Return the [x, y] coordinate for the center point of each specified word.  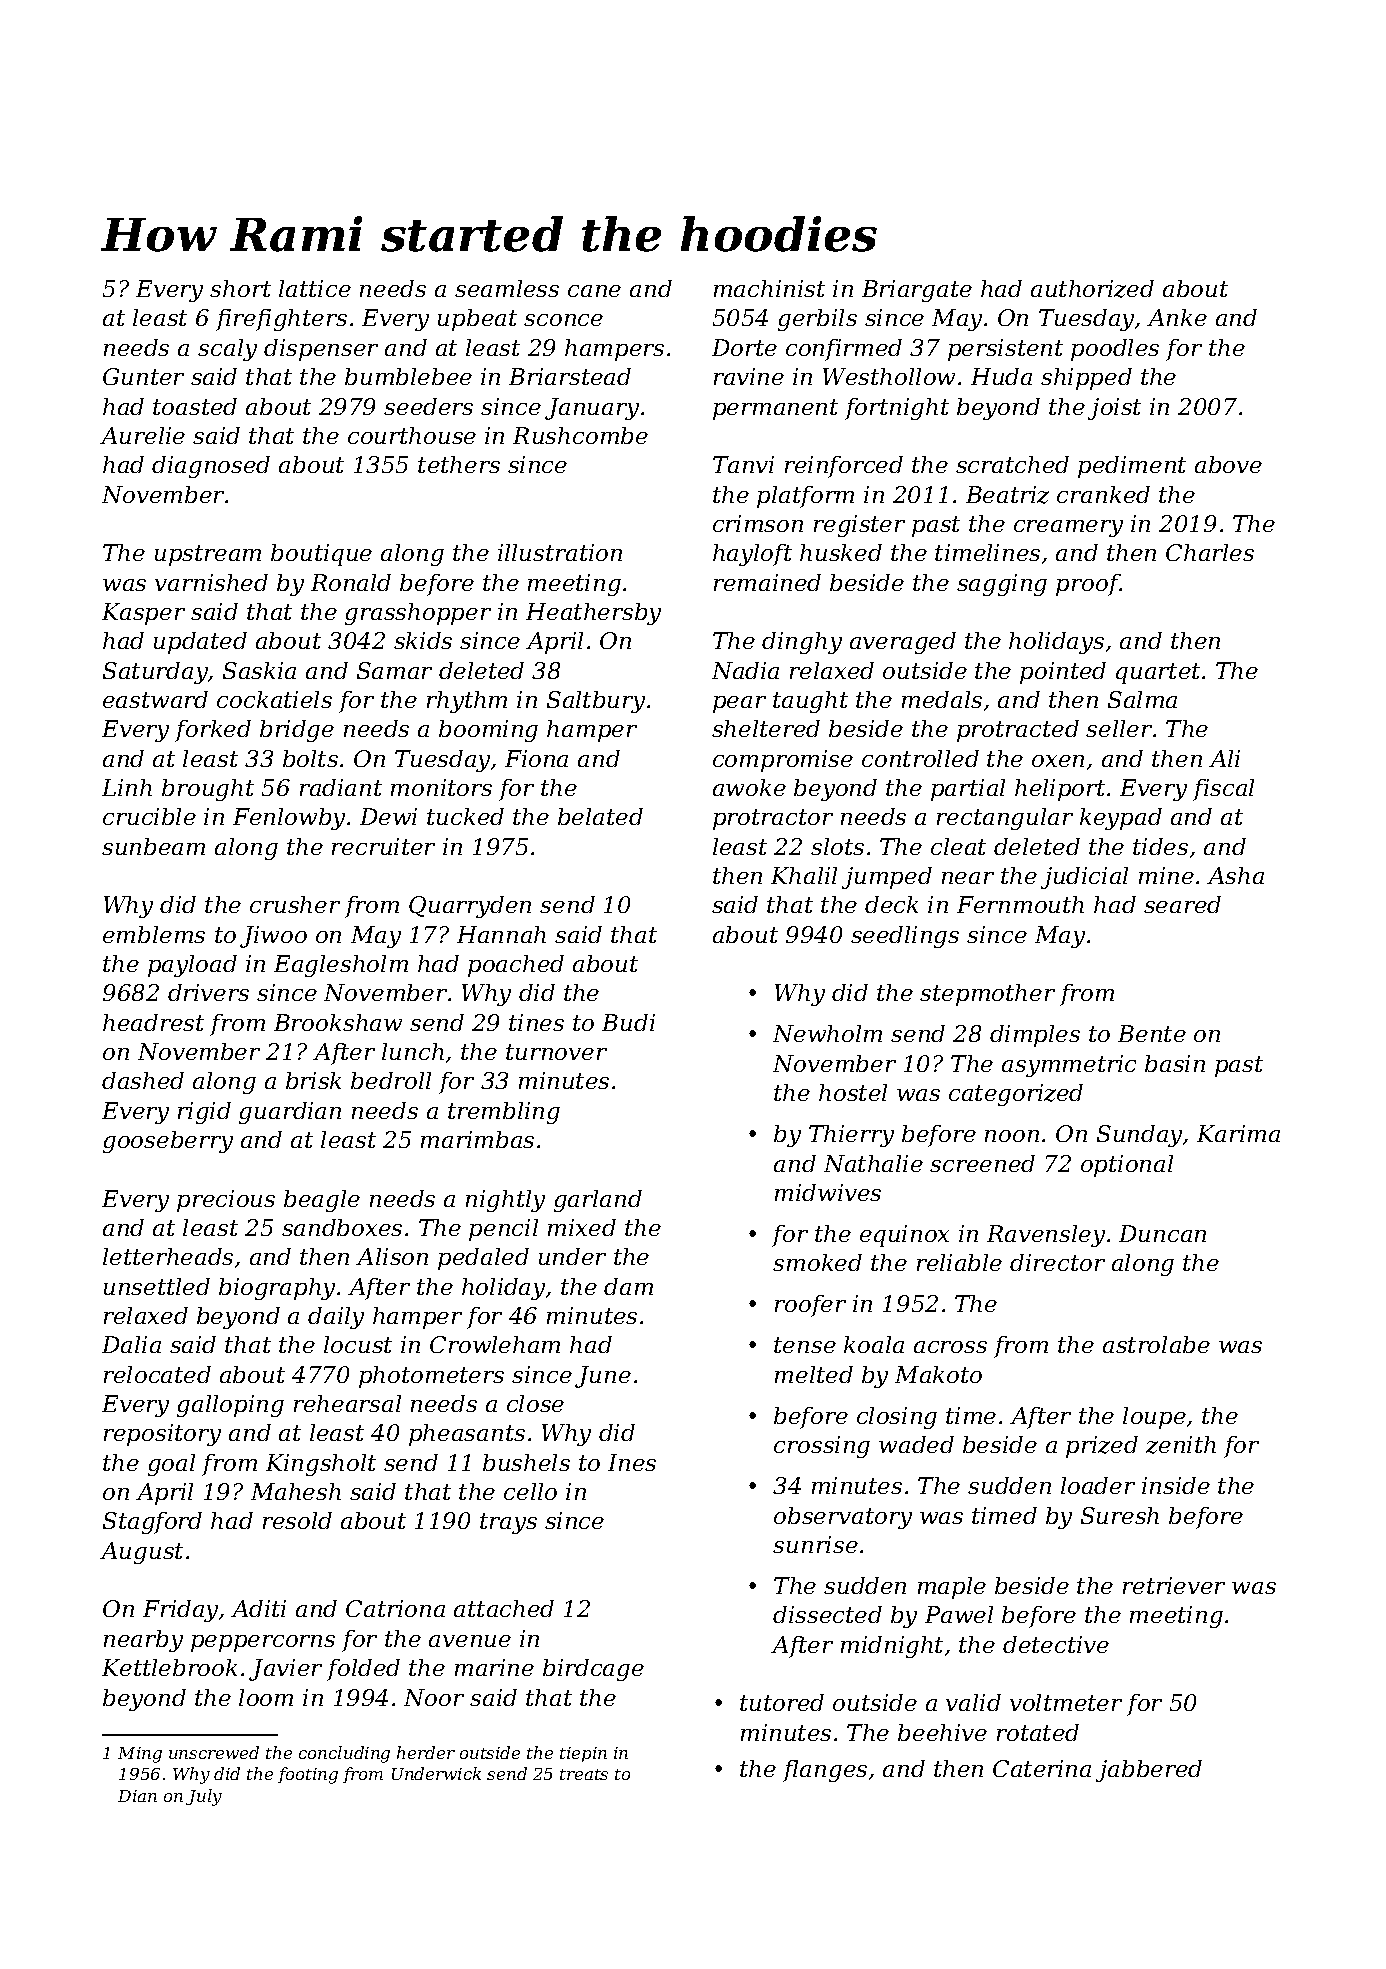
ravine [749, 376]
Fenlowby [289, 819]
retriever [1174, 1585]
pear [739, 704]
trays [508, 1523]
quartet [1158, 673]
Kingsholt [321, 1465]
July [204, 1797]
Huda [1001, 376]
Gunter [143, 376]
